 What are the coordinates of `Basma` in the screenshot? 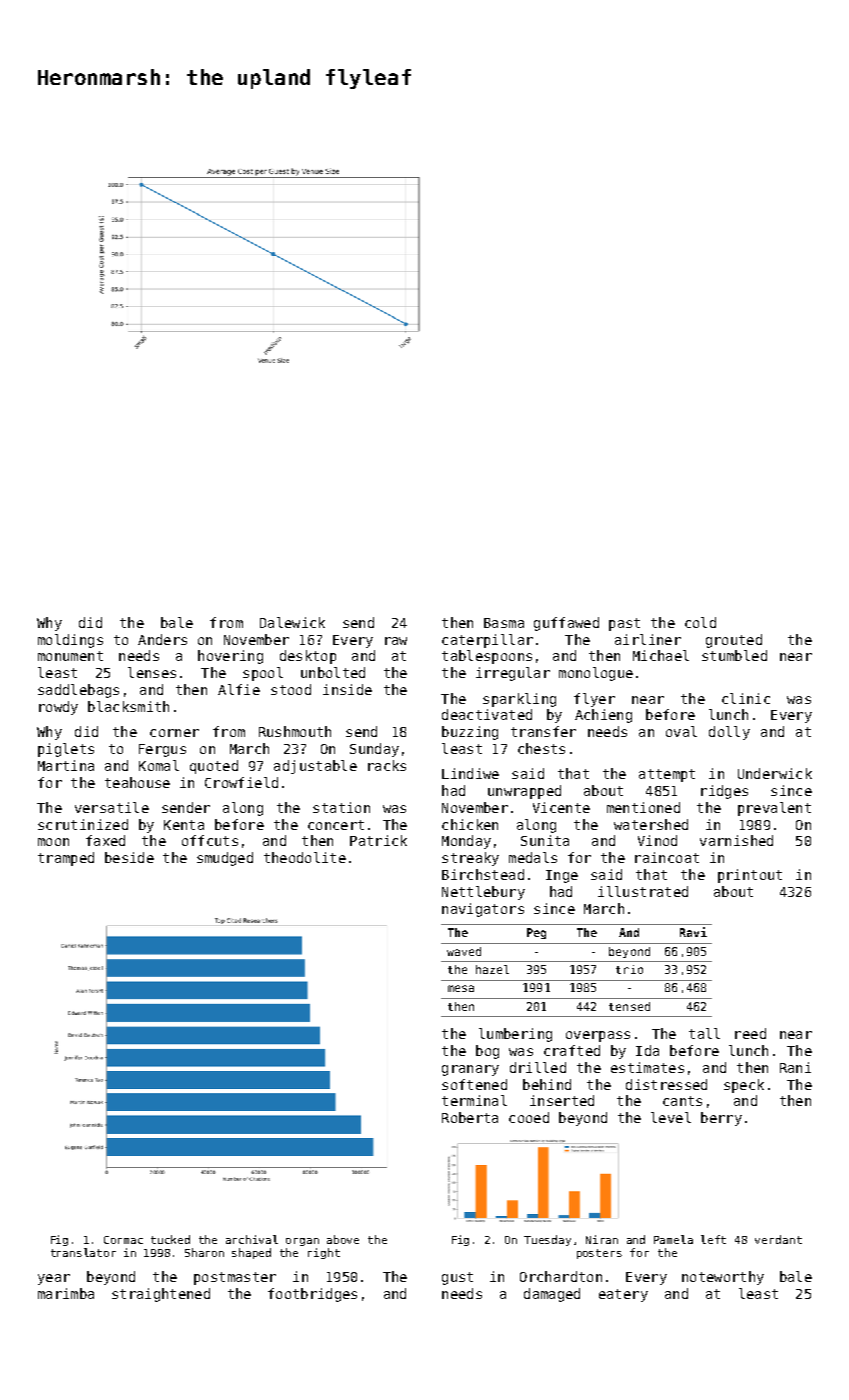 It's located at (504, 623).
